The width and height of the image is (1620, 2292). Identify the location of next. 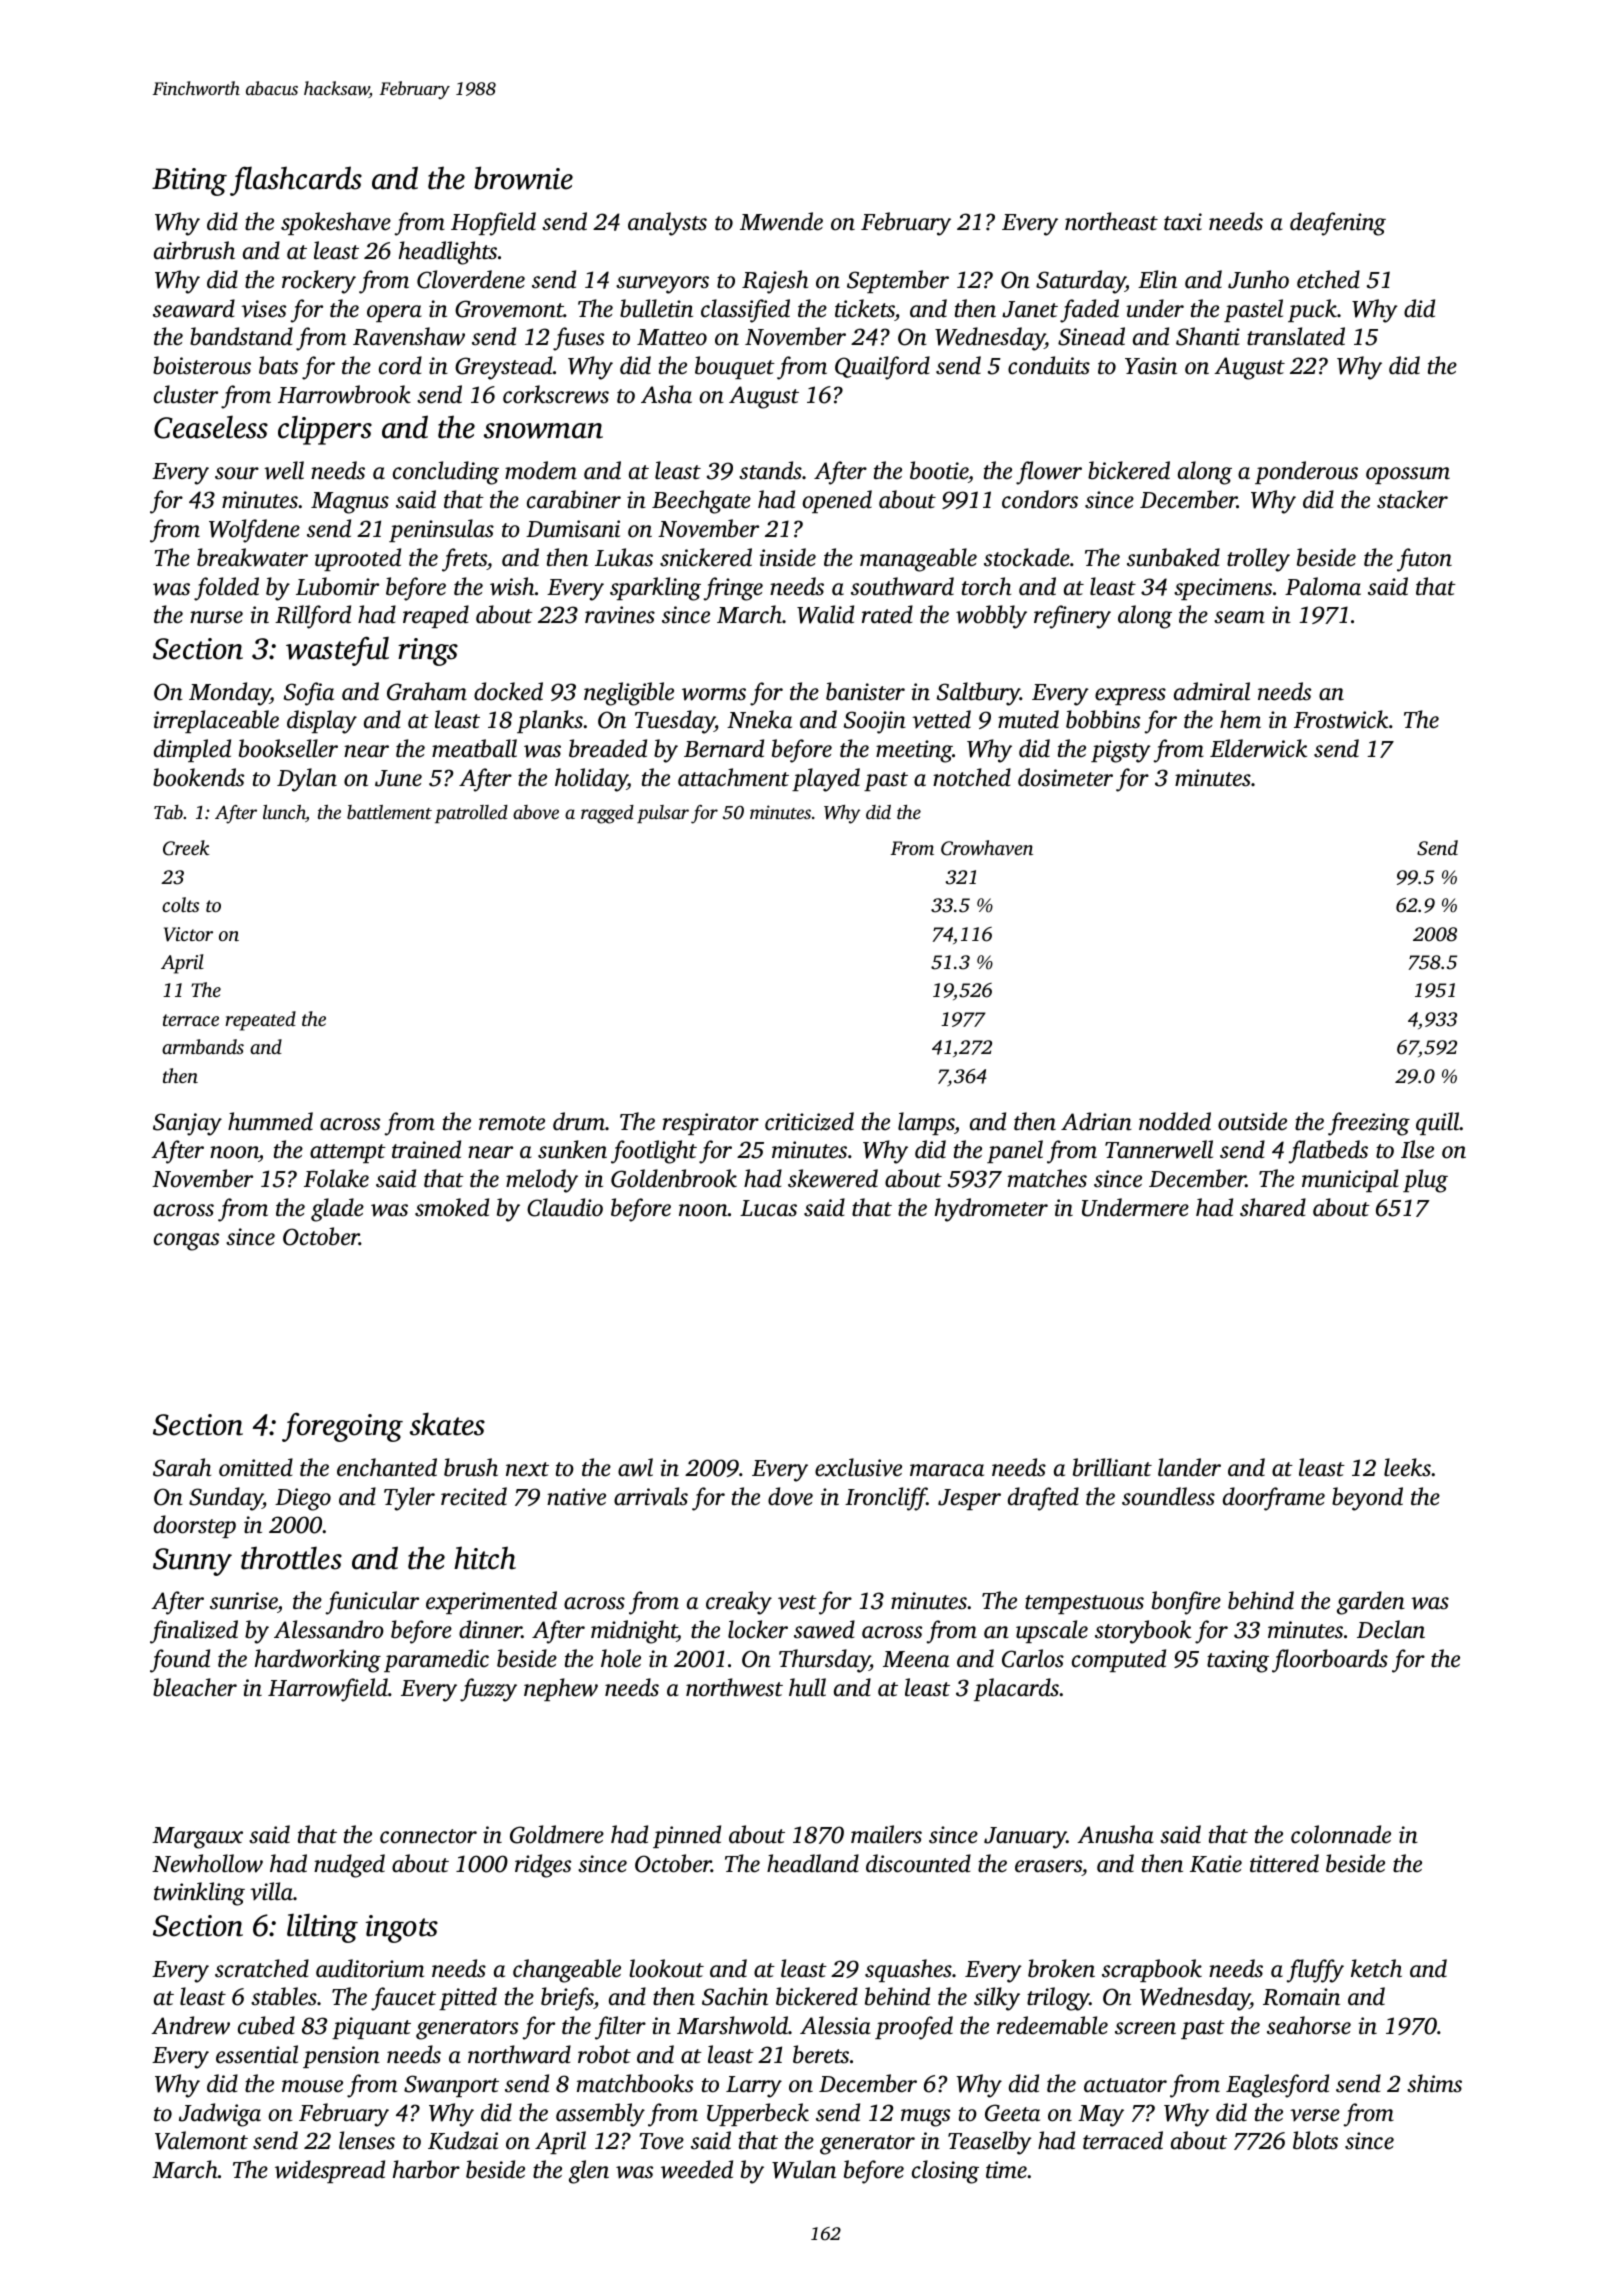
(527, 1469).
